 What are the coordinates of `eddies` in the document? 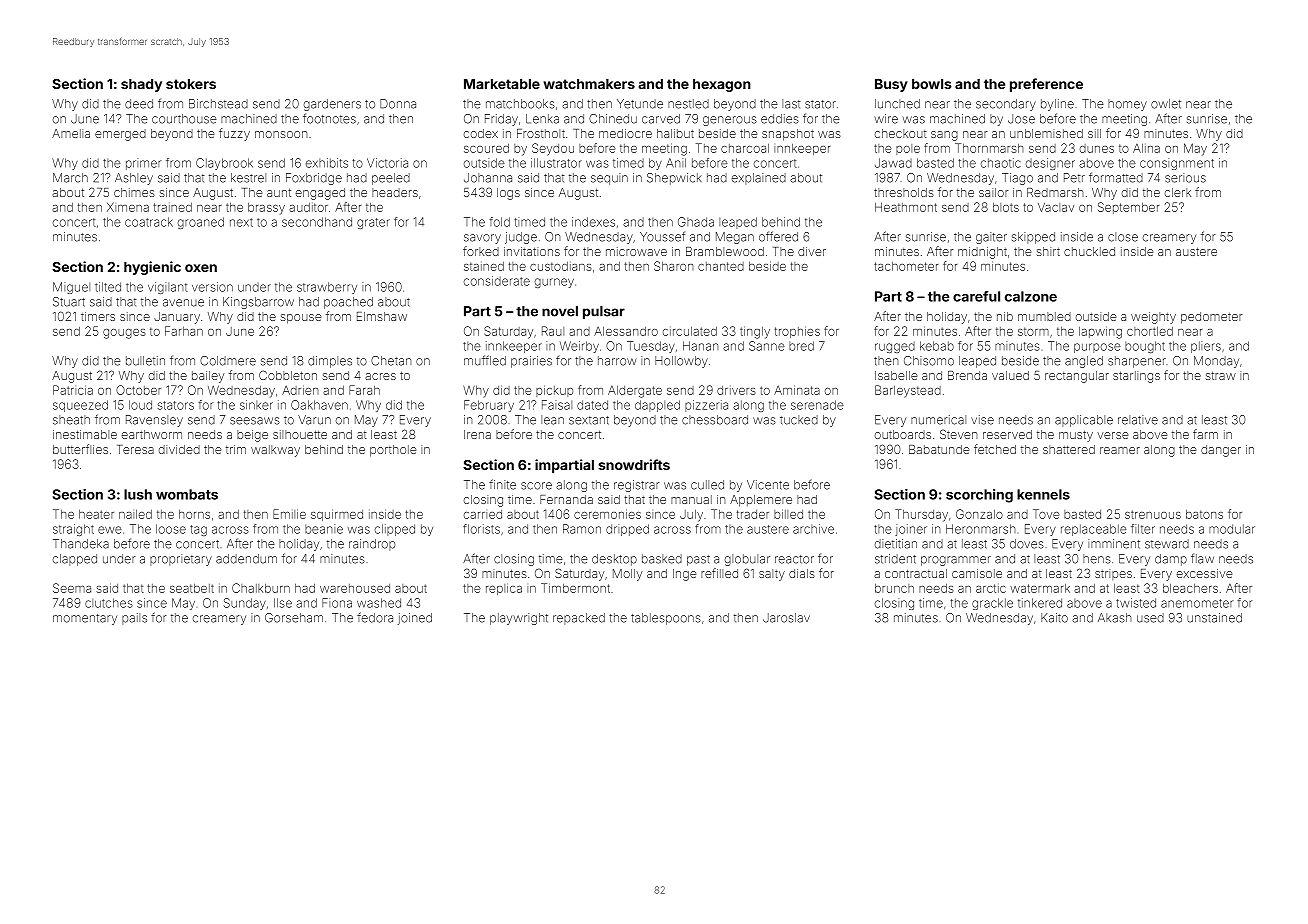 It's located at (780, 119).
